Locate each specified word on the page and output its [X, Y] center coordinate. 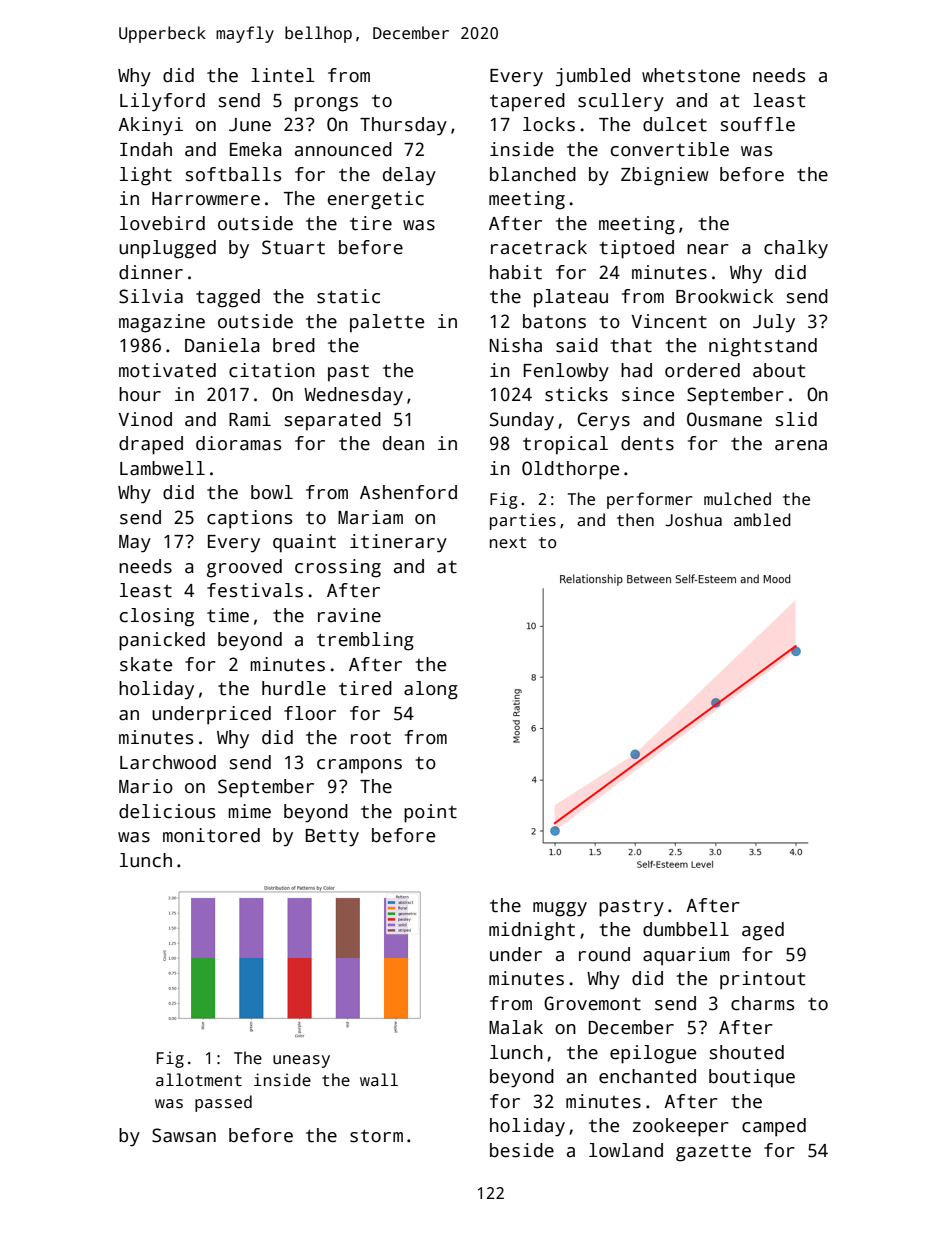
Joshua [693, 520]
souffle [758, 124]
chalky [796, 249]
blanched [533, 174]
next [508, 542]
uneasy [301, 1061]
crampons [359, 766]
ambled [762, 519]
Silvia [151, 296]
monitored [211, 835]
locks [549, 124]
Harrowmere [206, 199]
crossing [338, 568]
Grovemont [592, 1003]
